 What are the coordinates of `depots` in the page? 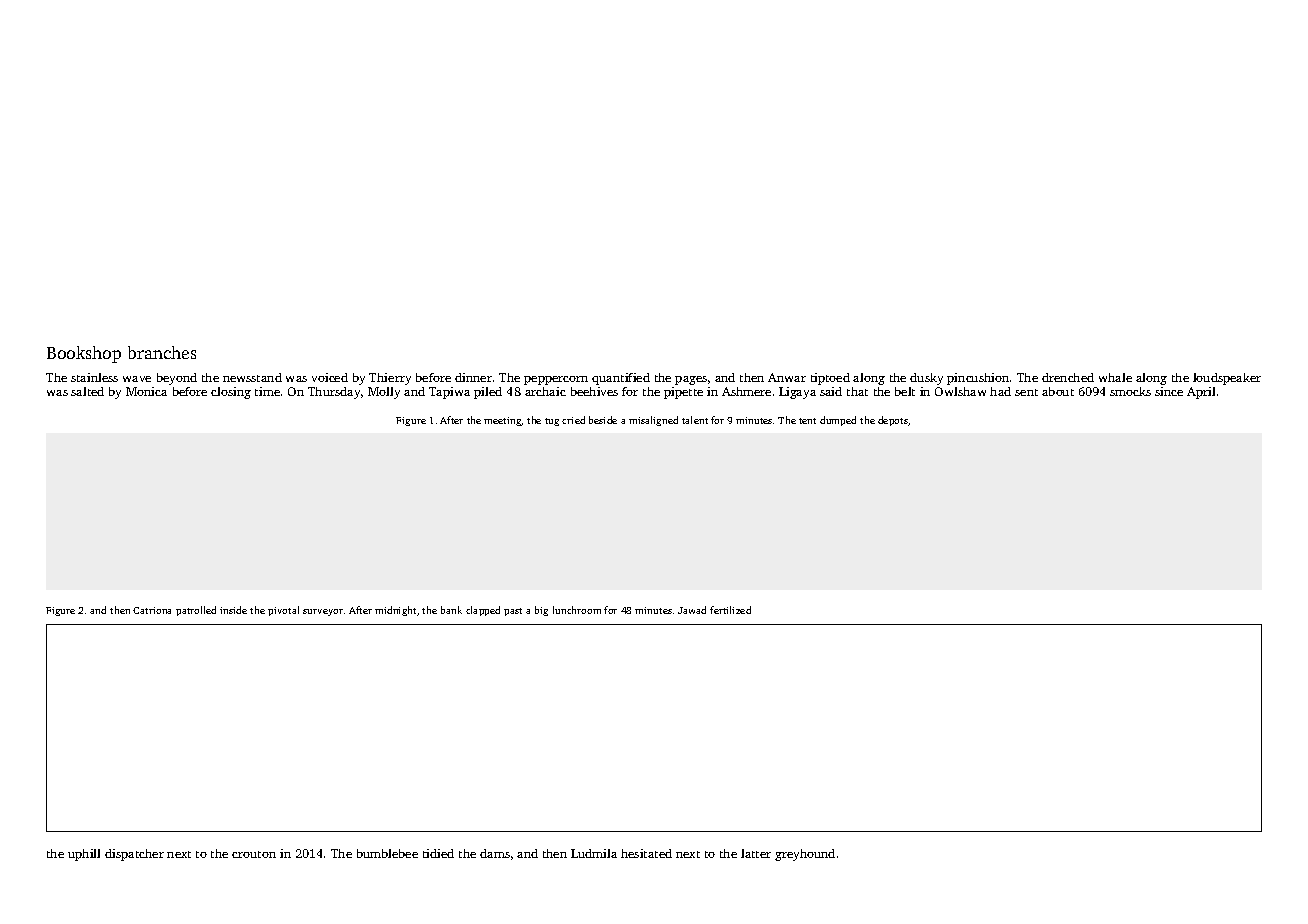 It's located at (893, 421).
